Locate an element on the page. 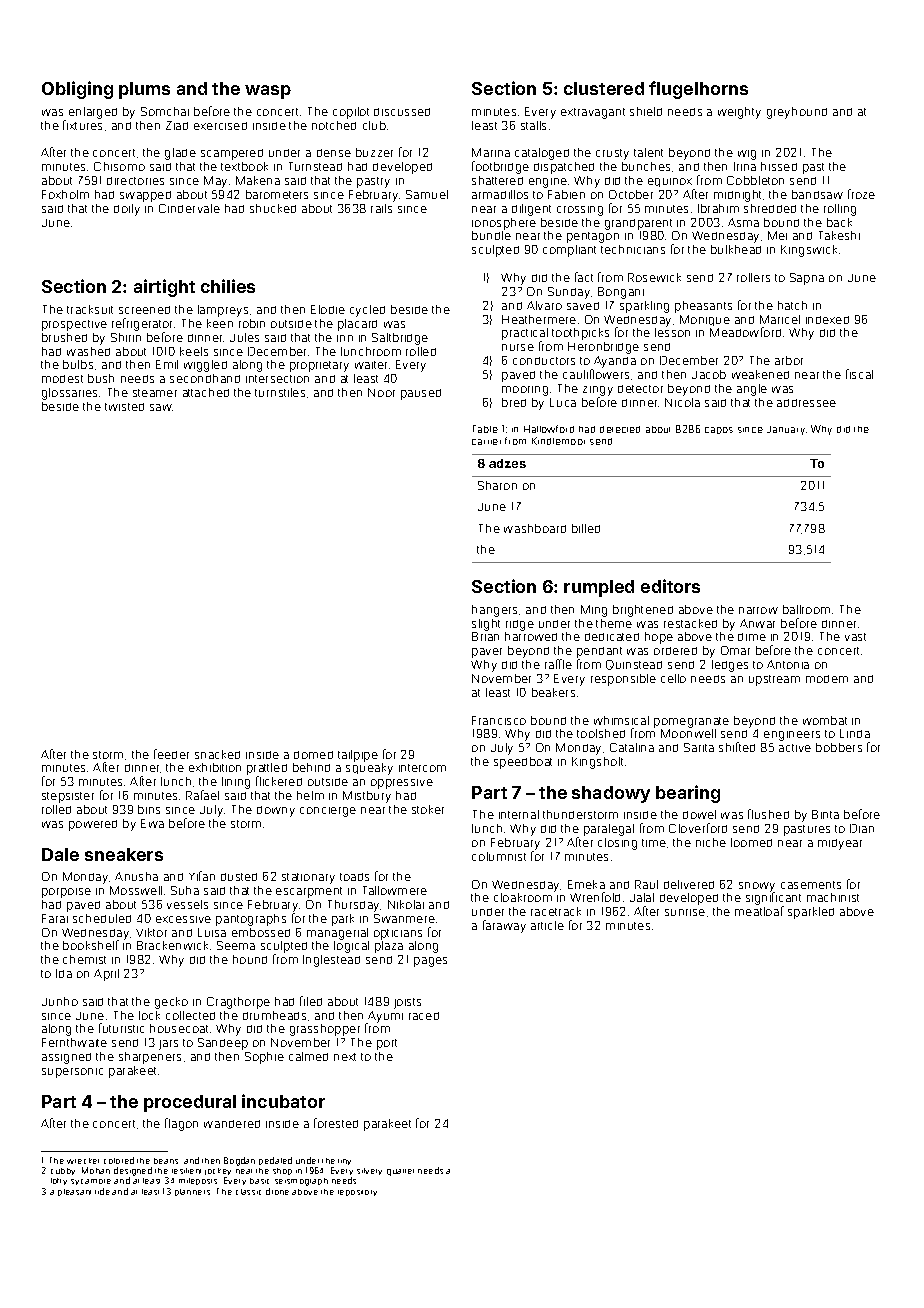 This document has height=1308, width=924. joists is located at coordinates (407, 1003).
